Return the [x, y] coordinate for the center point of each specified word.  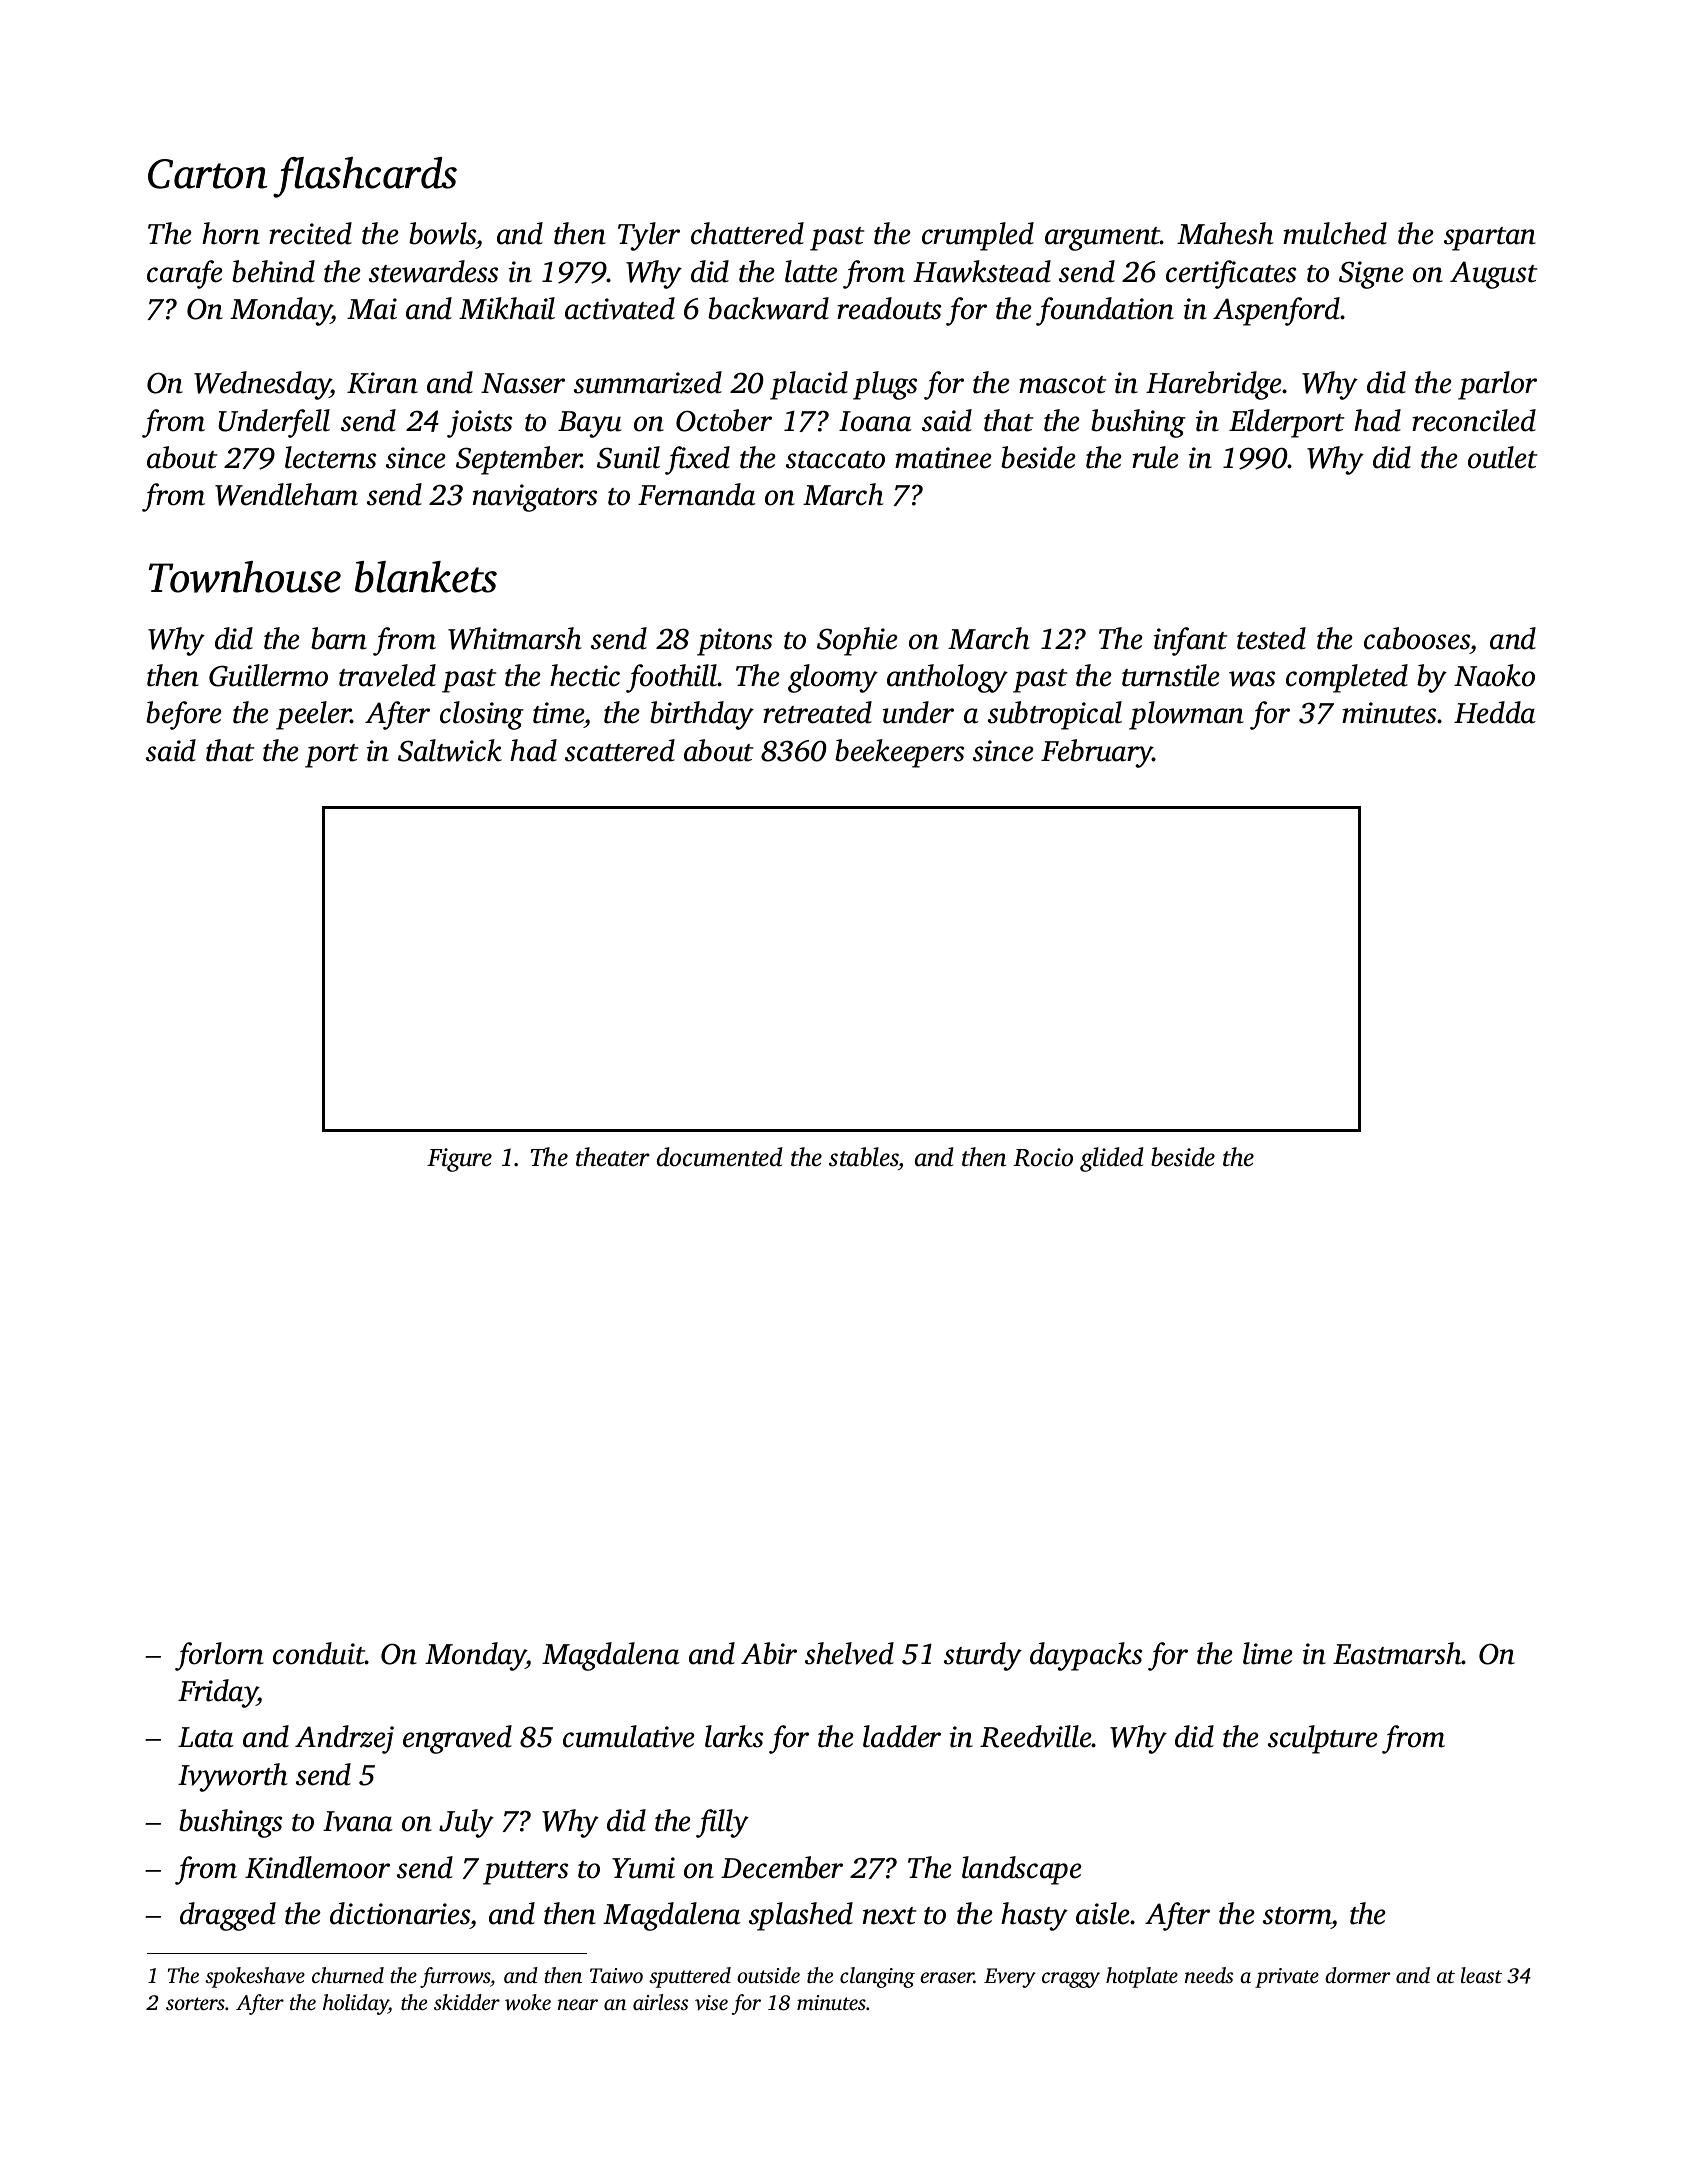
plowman [1186, 715]
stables [864, 1157]
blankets [426, 577]
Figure [459, 1160]
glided [1112, 1159]
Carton [208, 174]
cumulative [629, 1736]
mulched [1335, 233]
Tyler [649, 236]
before [184, 715]
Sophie [857, 641]
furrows [455, 1977]
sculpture [1323, 1739]
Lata [206, 1737]
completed [1347, 678]
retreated [817, 712]
